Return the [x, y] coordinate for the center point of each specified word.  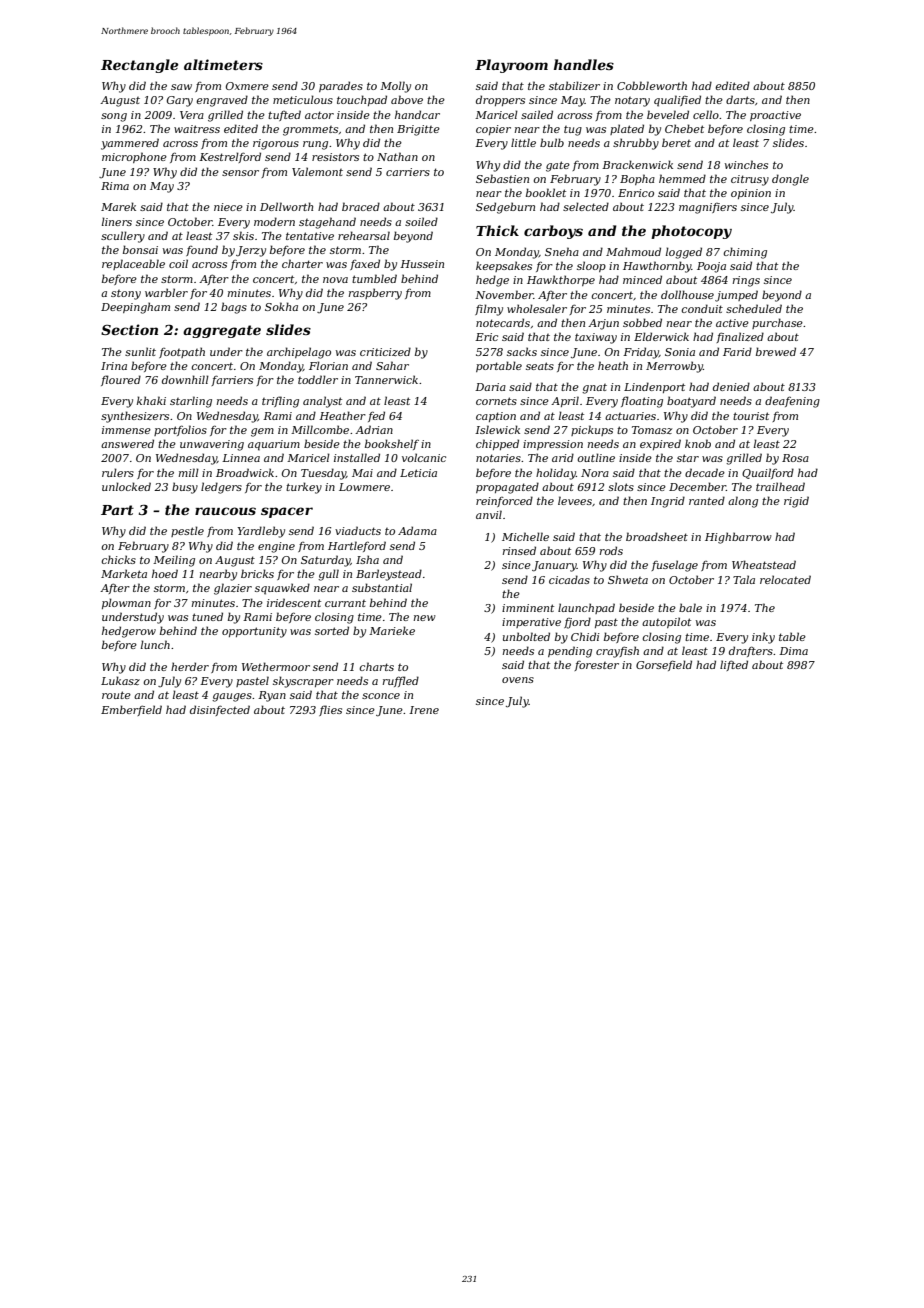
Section [129, 329]
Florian [328, 365]
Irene [424, 710]
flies [330, 710]
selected [586, 206]
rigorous [276, 144]
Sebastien [502, 178]
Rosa [795, 458]
